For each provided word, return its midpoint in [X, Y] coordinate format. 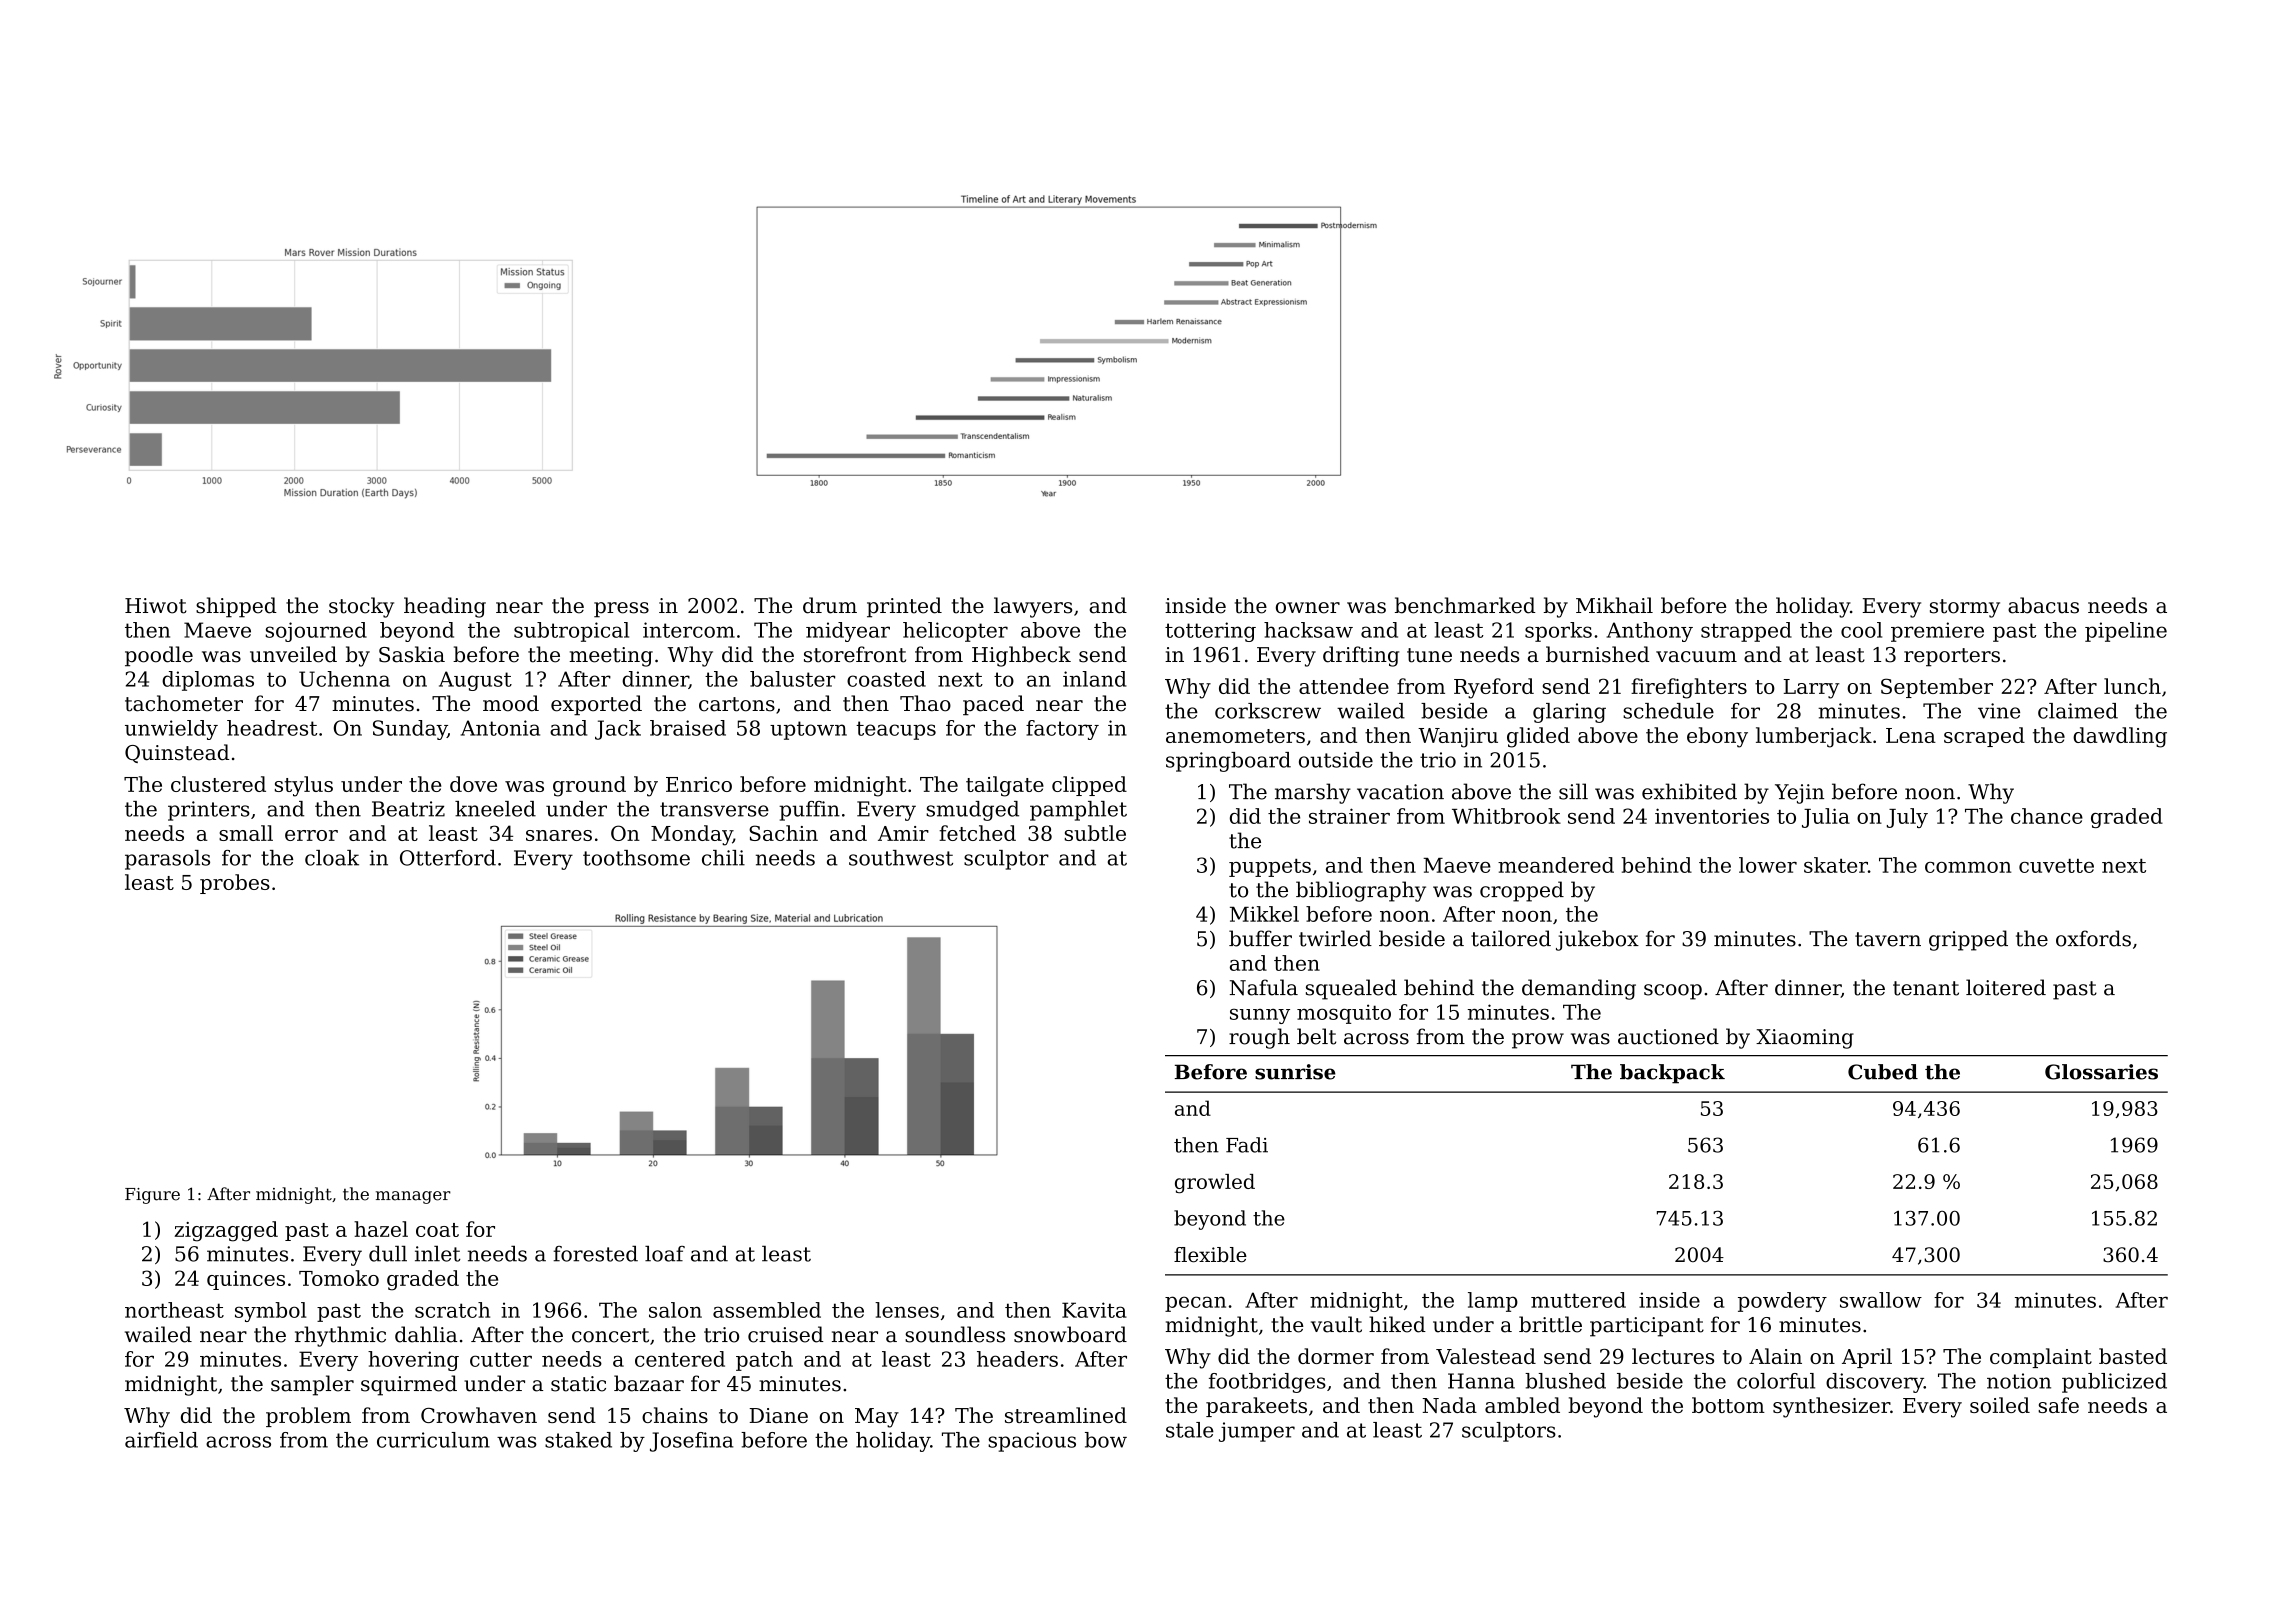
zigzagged [226, 1231]
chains [675, 1415]
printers [209, 811]
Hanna [1481, 1381]
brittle [1550, 1324]
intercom [689, 630]
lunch [2132, 686]
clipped [1089, 786]
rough [1259, 1038]
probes [235, 884]
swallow [1881, 1300]
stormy [1965, 608]
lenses [907, 1310]
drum [830, 605]
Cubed [1883, 1072]
